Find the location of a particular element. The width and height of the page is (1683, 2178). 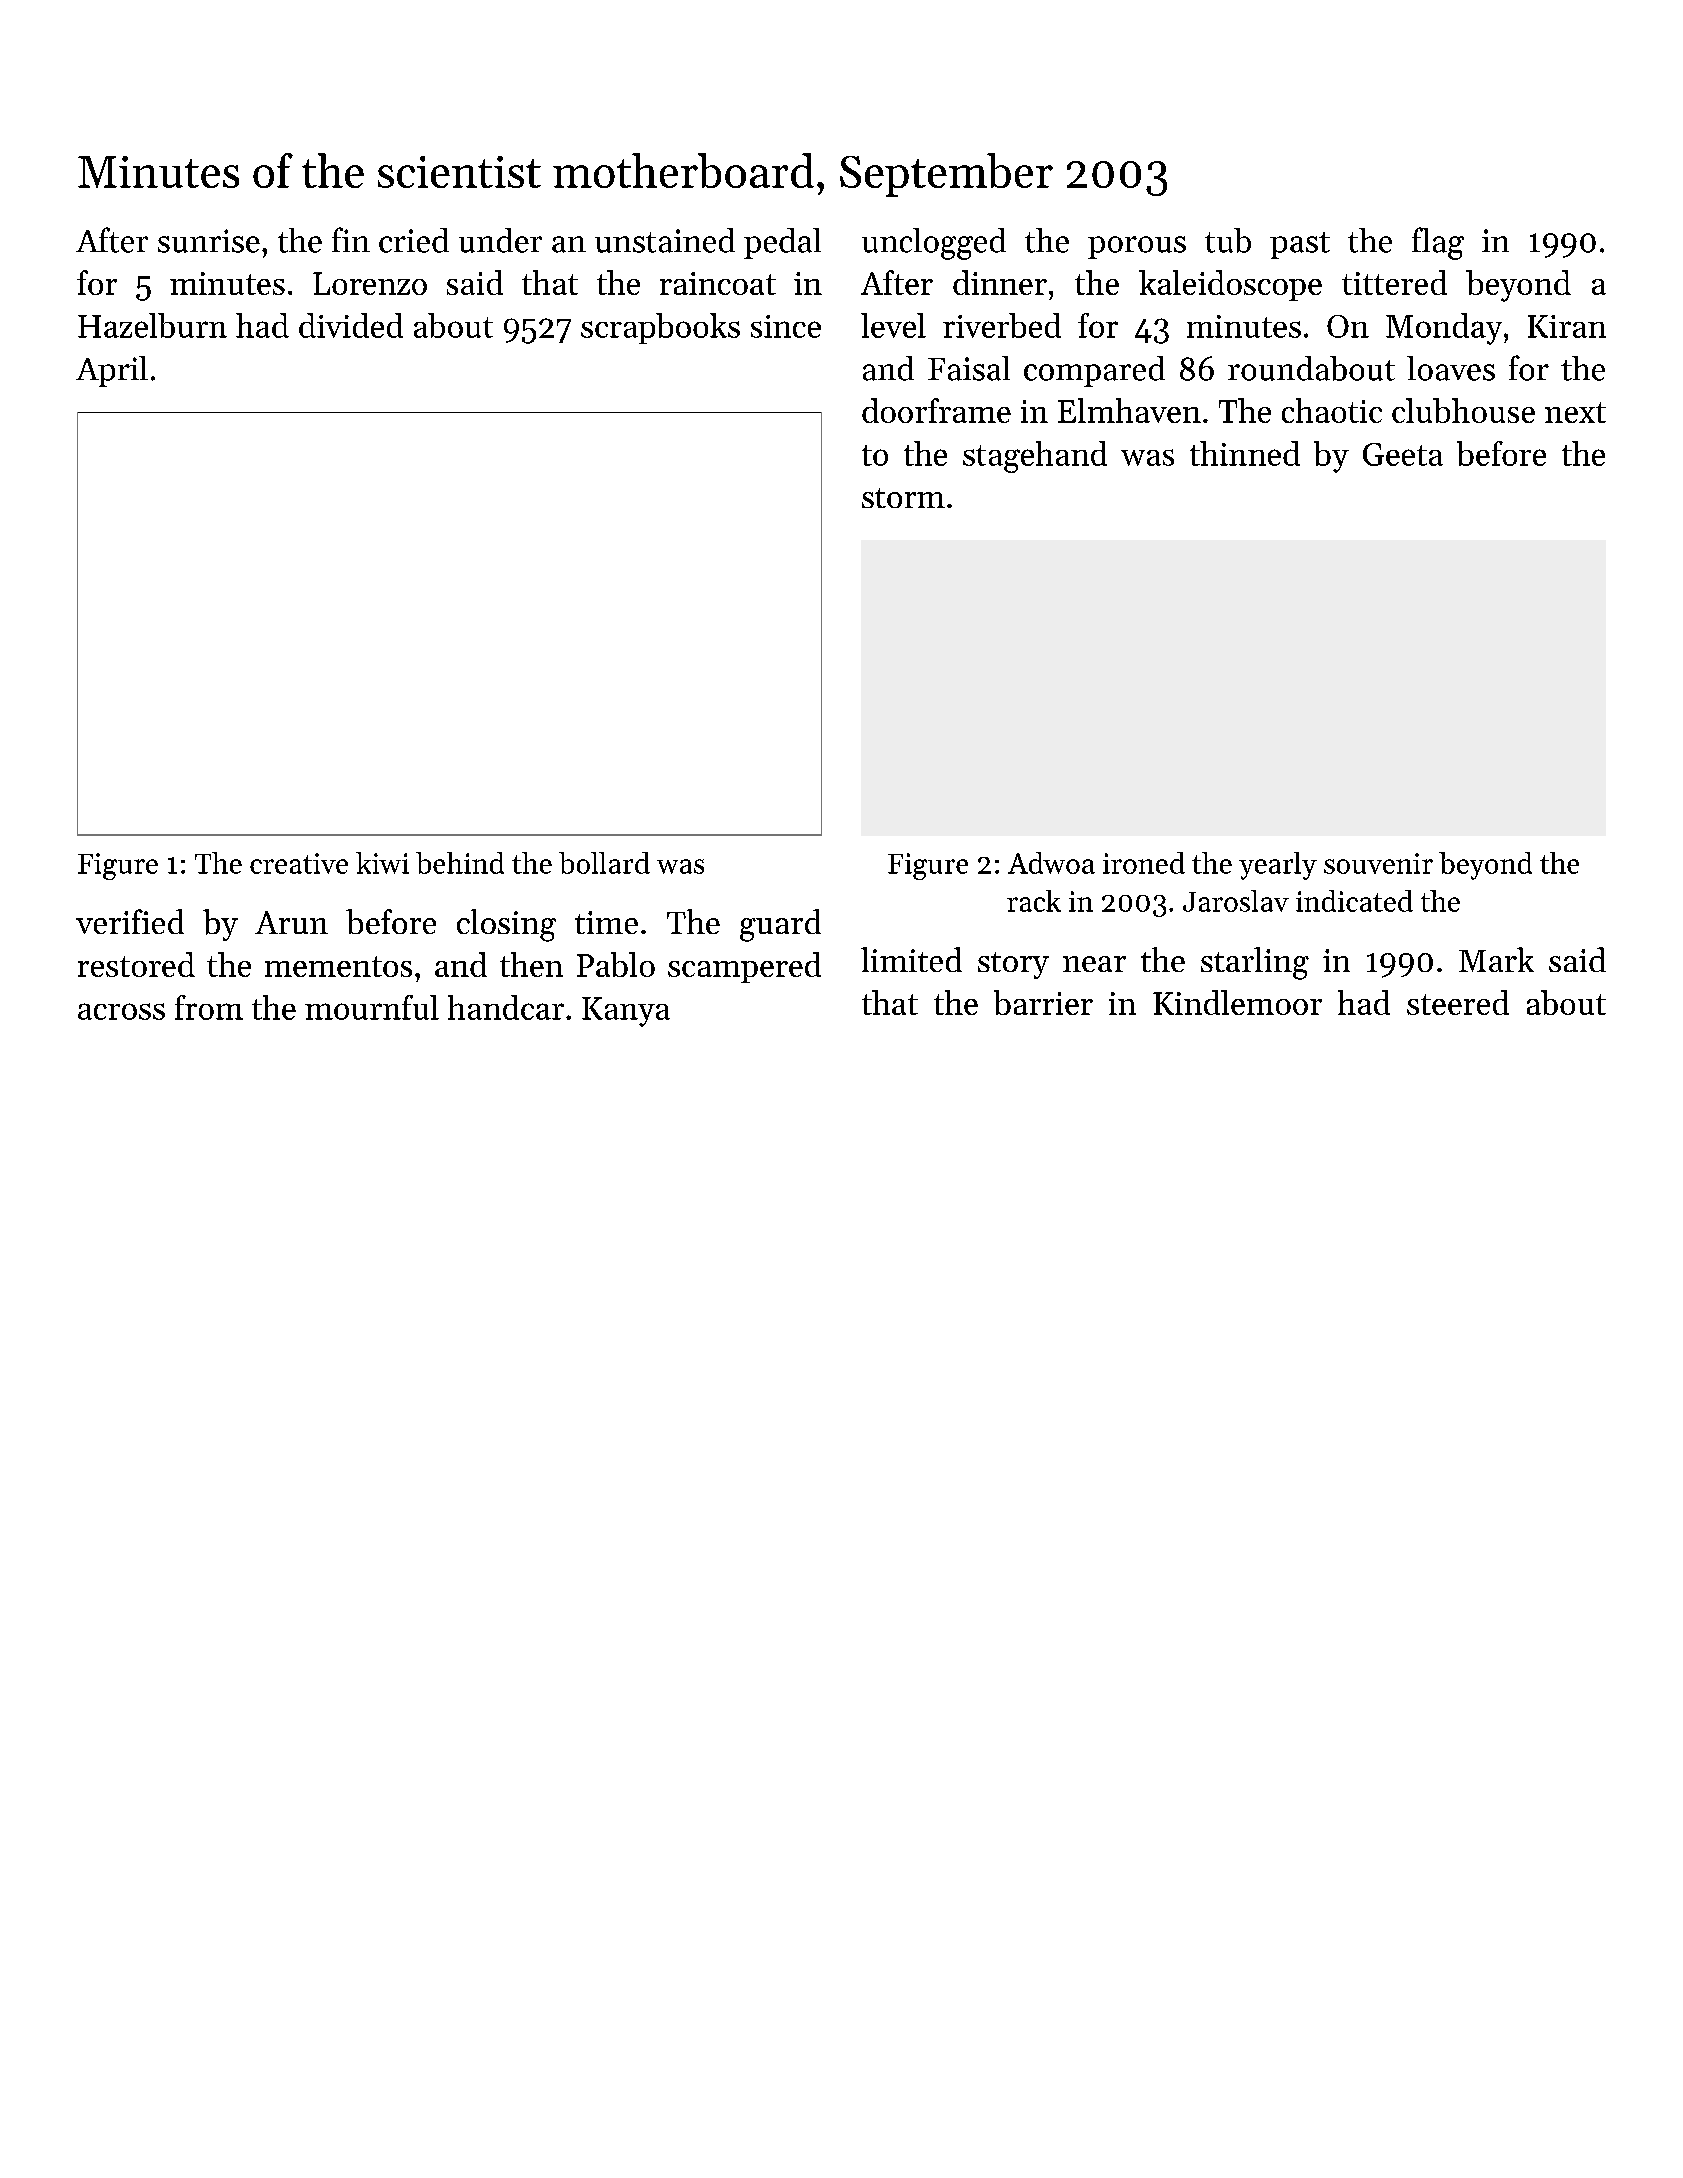

storm is located at coordinates (903, 498).
